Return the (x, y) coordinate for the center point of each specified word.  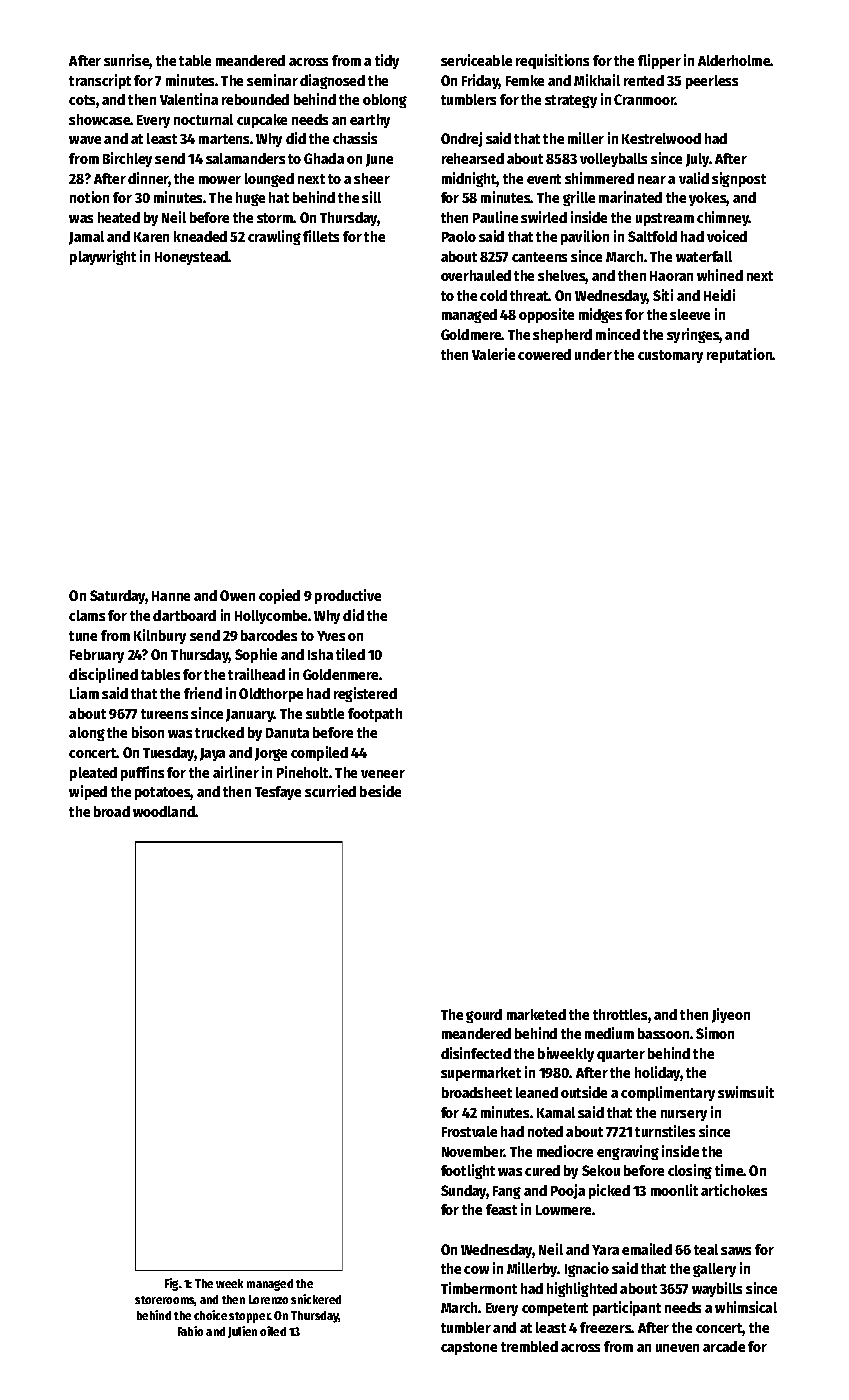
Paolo (459, 236)
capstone (469, 1348)
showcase (100, 119)
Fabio (190, 1331)
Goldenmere (340, 674)
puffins (142, 773)
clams (87, 615)
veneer (383, 774)
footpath (375, 715)
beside (380, 791)
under (593, 354)
